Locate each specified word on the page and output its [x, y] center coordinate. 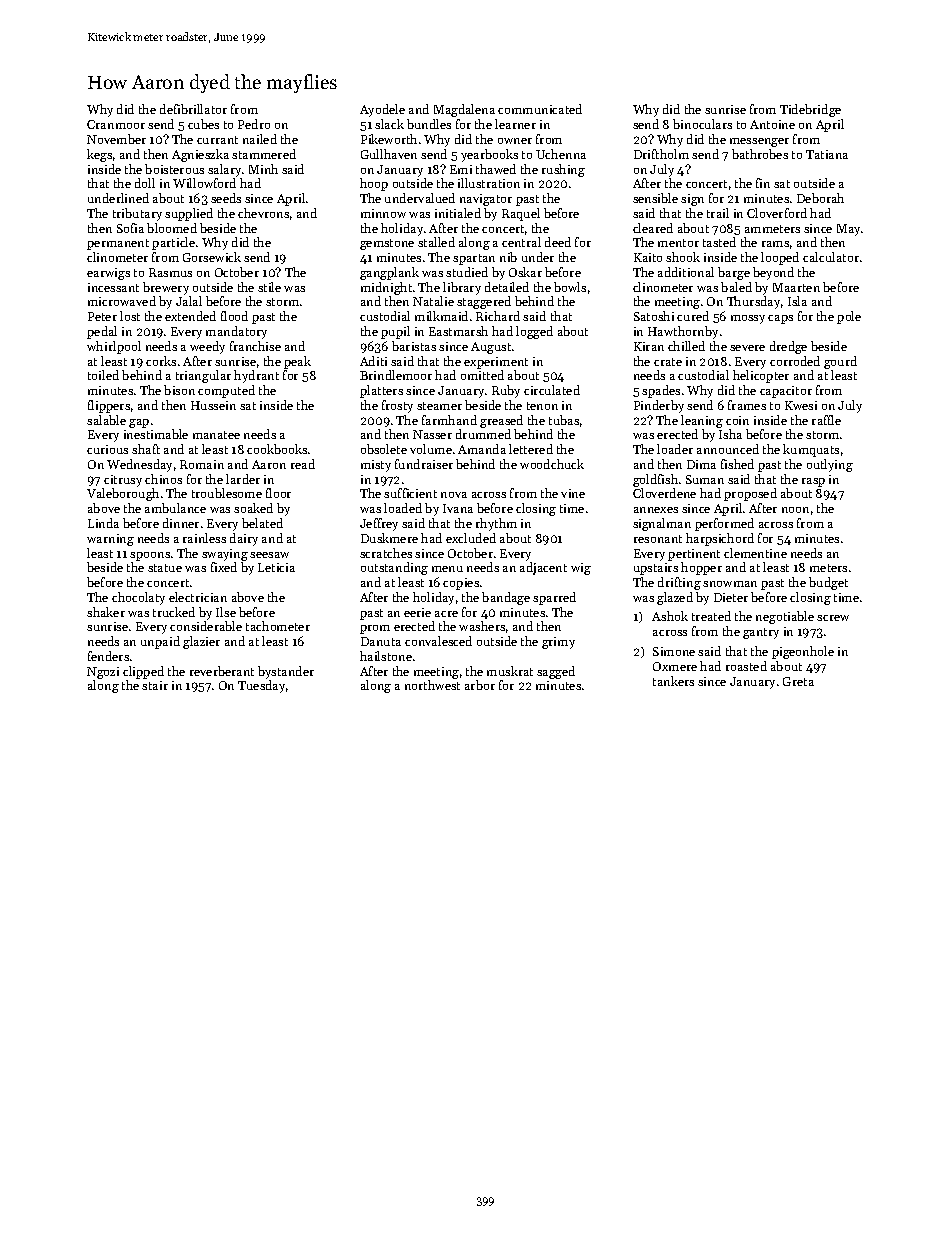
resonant [658, 539]
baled [736, 287]
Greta [798, 681]
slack [389, 124]
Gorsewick [212, 257]
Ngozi [103, 673]
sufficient [410, 493]
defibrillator [193, 109]
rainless [204, 538]
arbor [480, 685]
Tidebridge [810, 110]
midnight [386, 288]
